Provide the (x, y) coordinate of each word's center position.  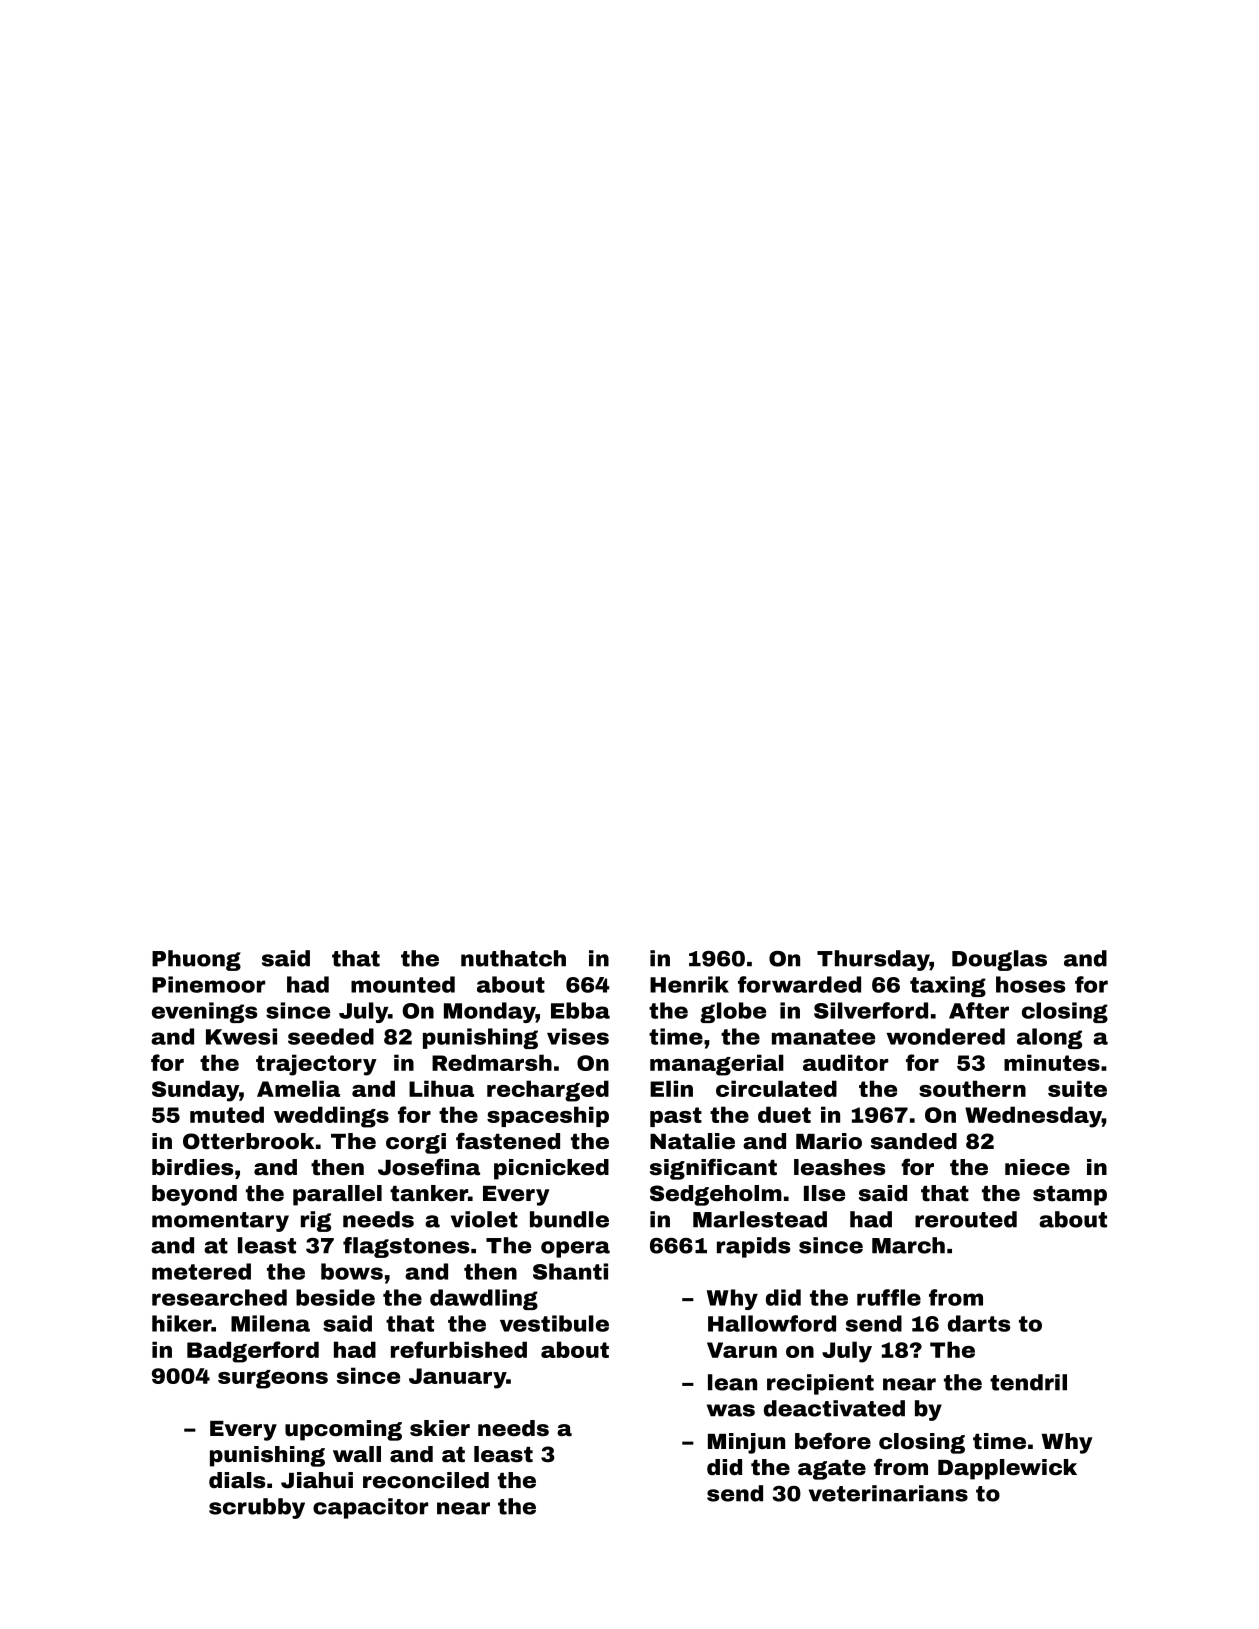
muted (227, 1114)
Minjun (746, 1443)
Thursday (873, 960)
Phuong (196, 960)
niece (1037, 1167)
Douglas (999, 960)
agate (832, 1470)
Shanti (570, 1271)
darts (979, 1323)
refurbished (459, 1349)
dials (237, 1480)
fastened (508, 1141)
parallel (337, 1195)
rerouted (966, 1219)
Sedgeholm (716, 1195)
